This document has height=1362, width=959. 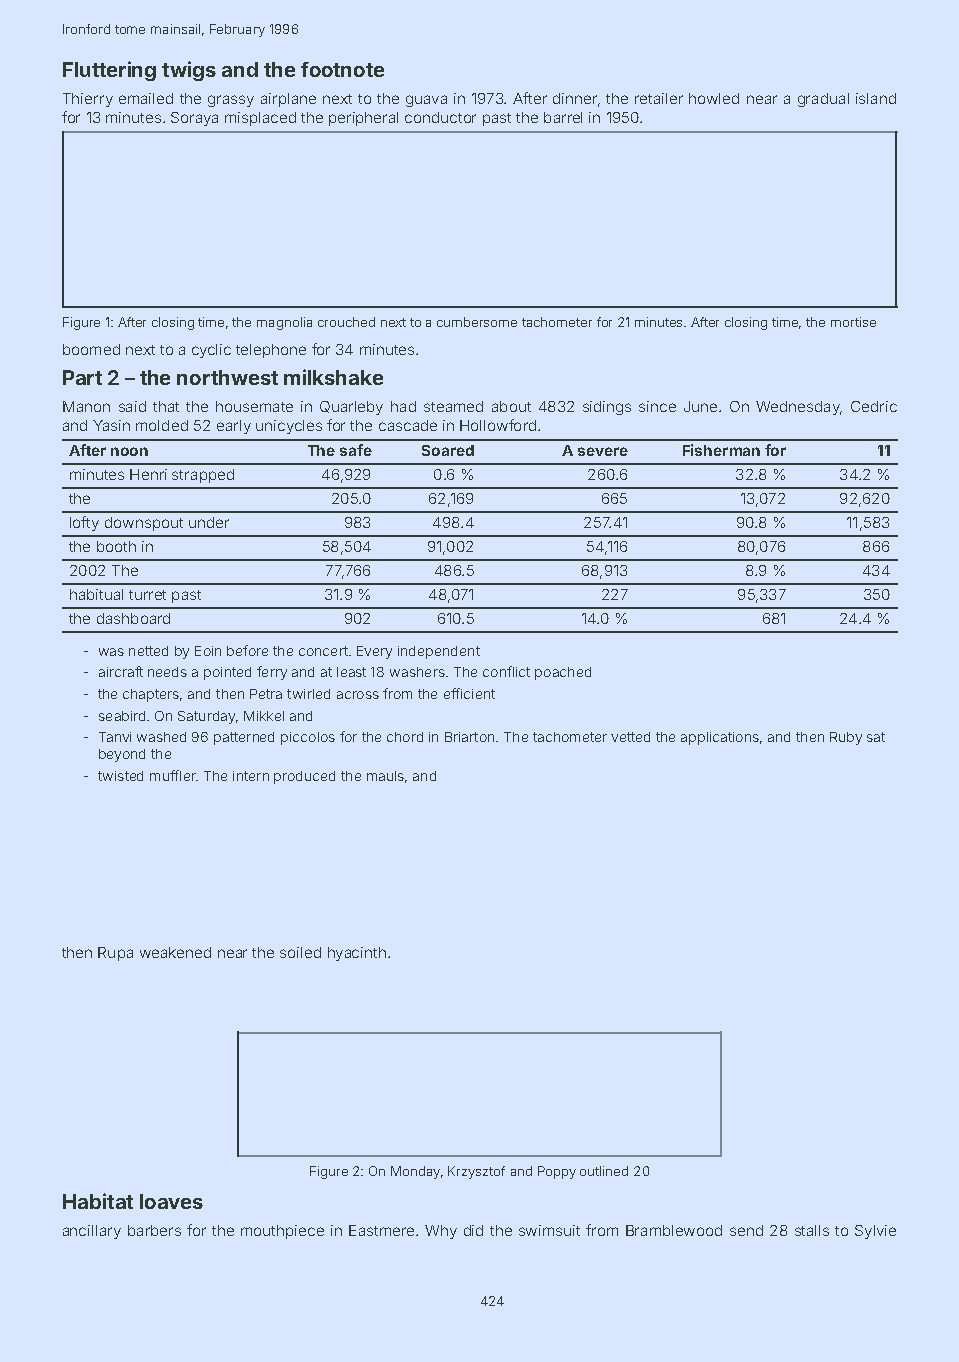 What do you see at coordinates (282, 1232) in the document?
I see `mouthpiece` at bounding box center [282, 1232].
